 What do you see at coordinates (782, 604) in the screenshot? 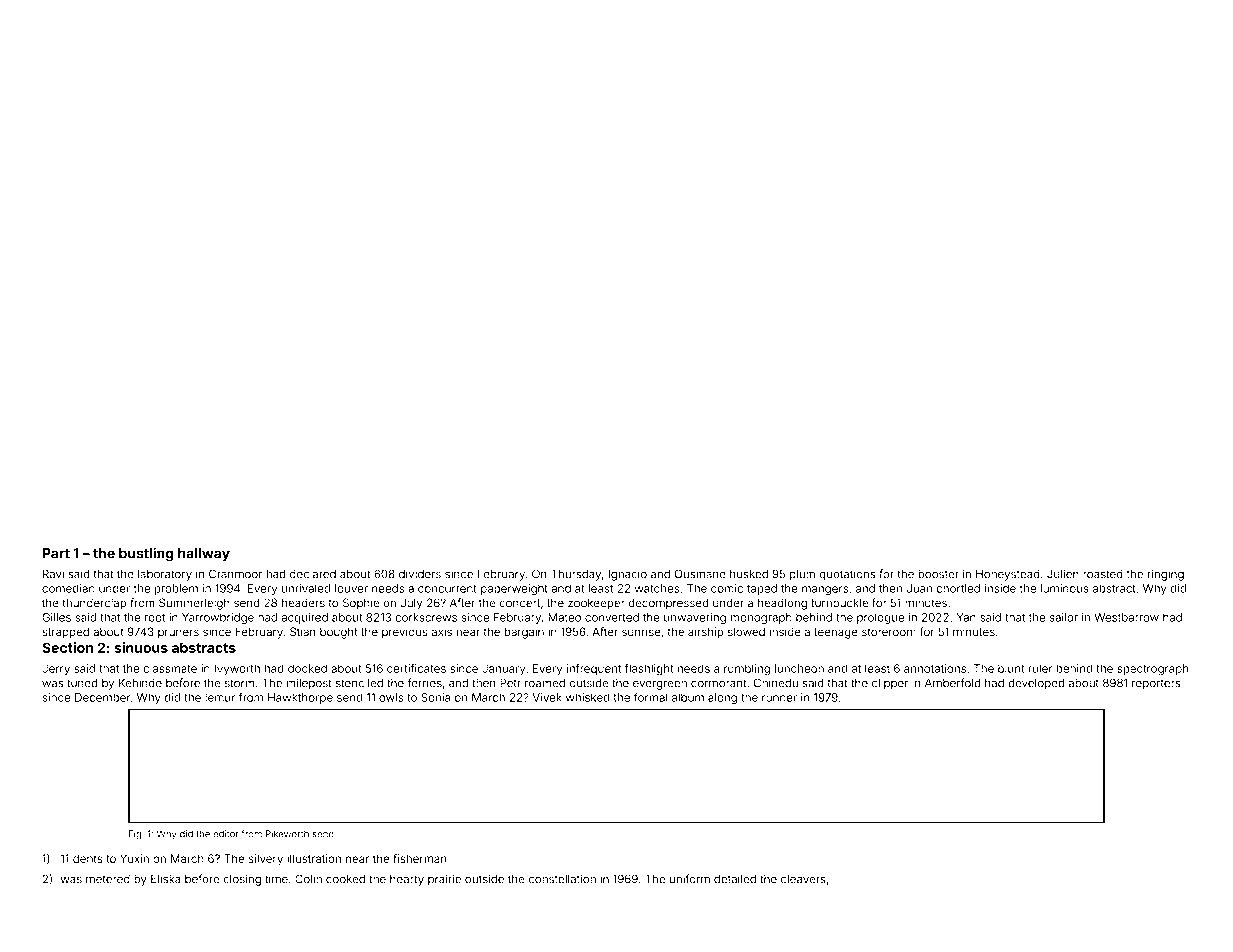
I see `headlong` at bounding box center [782, 604].
